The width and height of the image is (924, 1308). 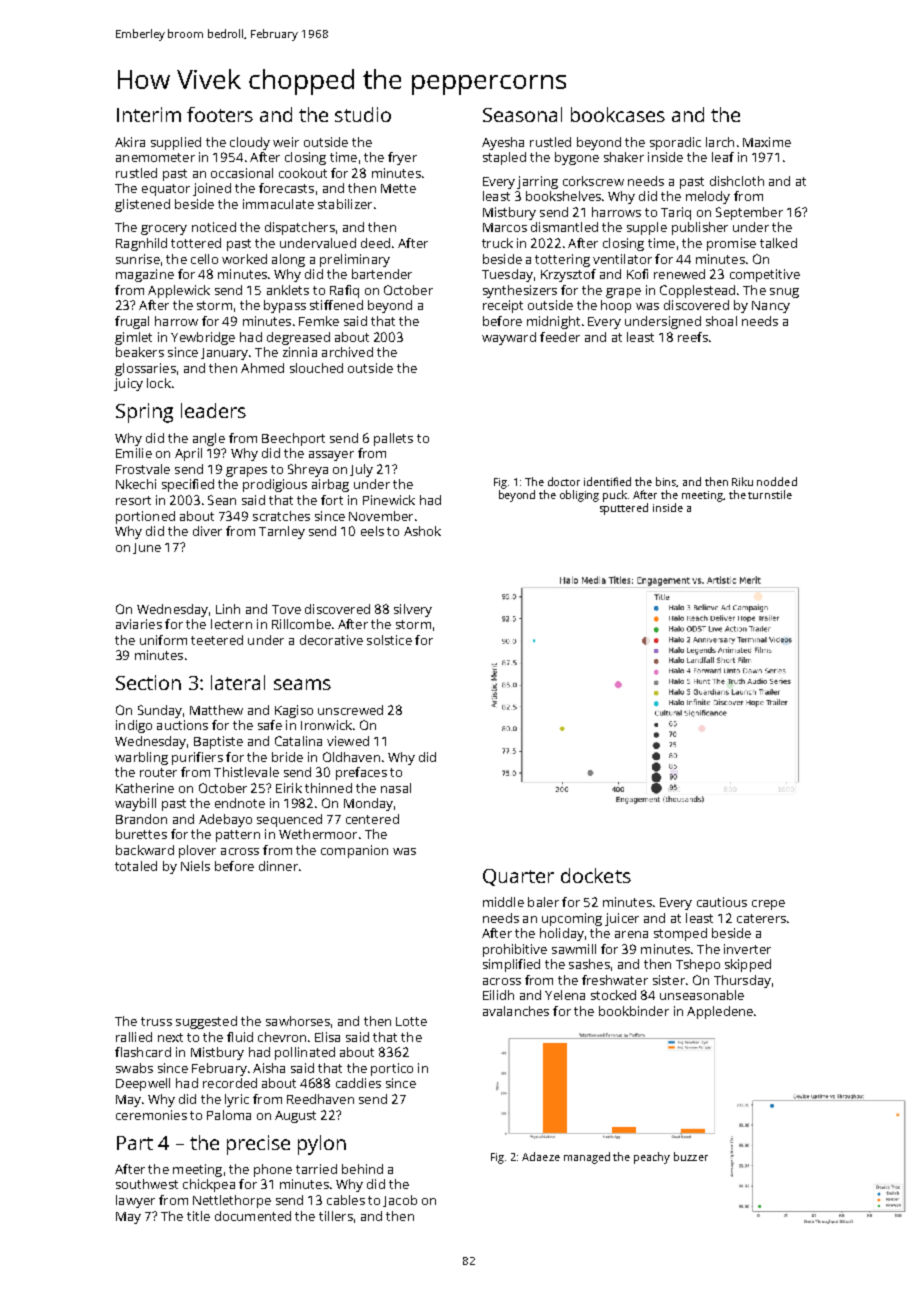 What do you see at coordinates (691, 1156) in the image?
I see `buzzer` at bounding box center [691, 1156].
